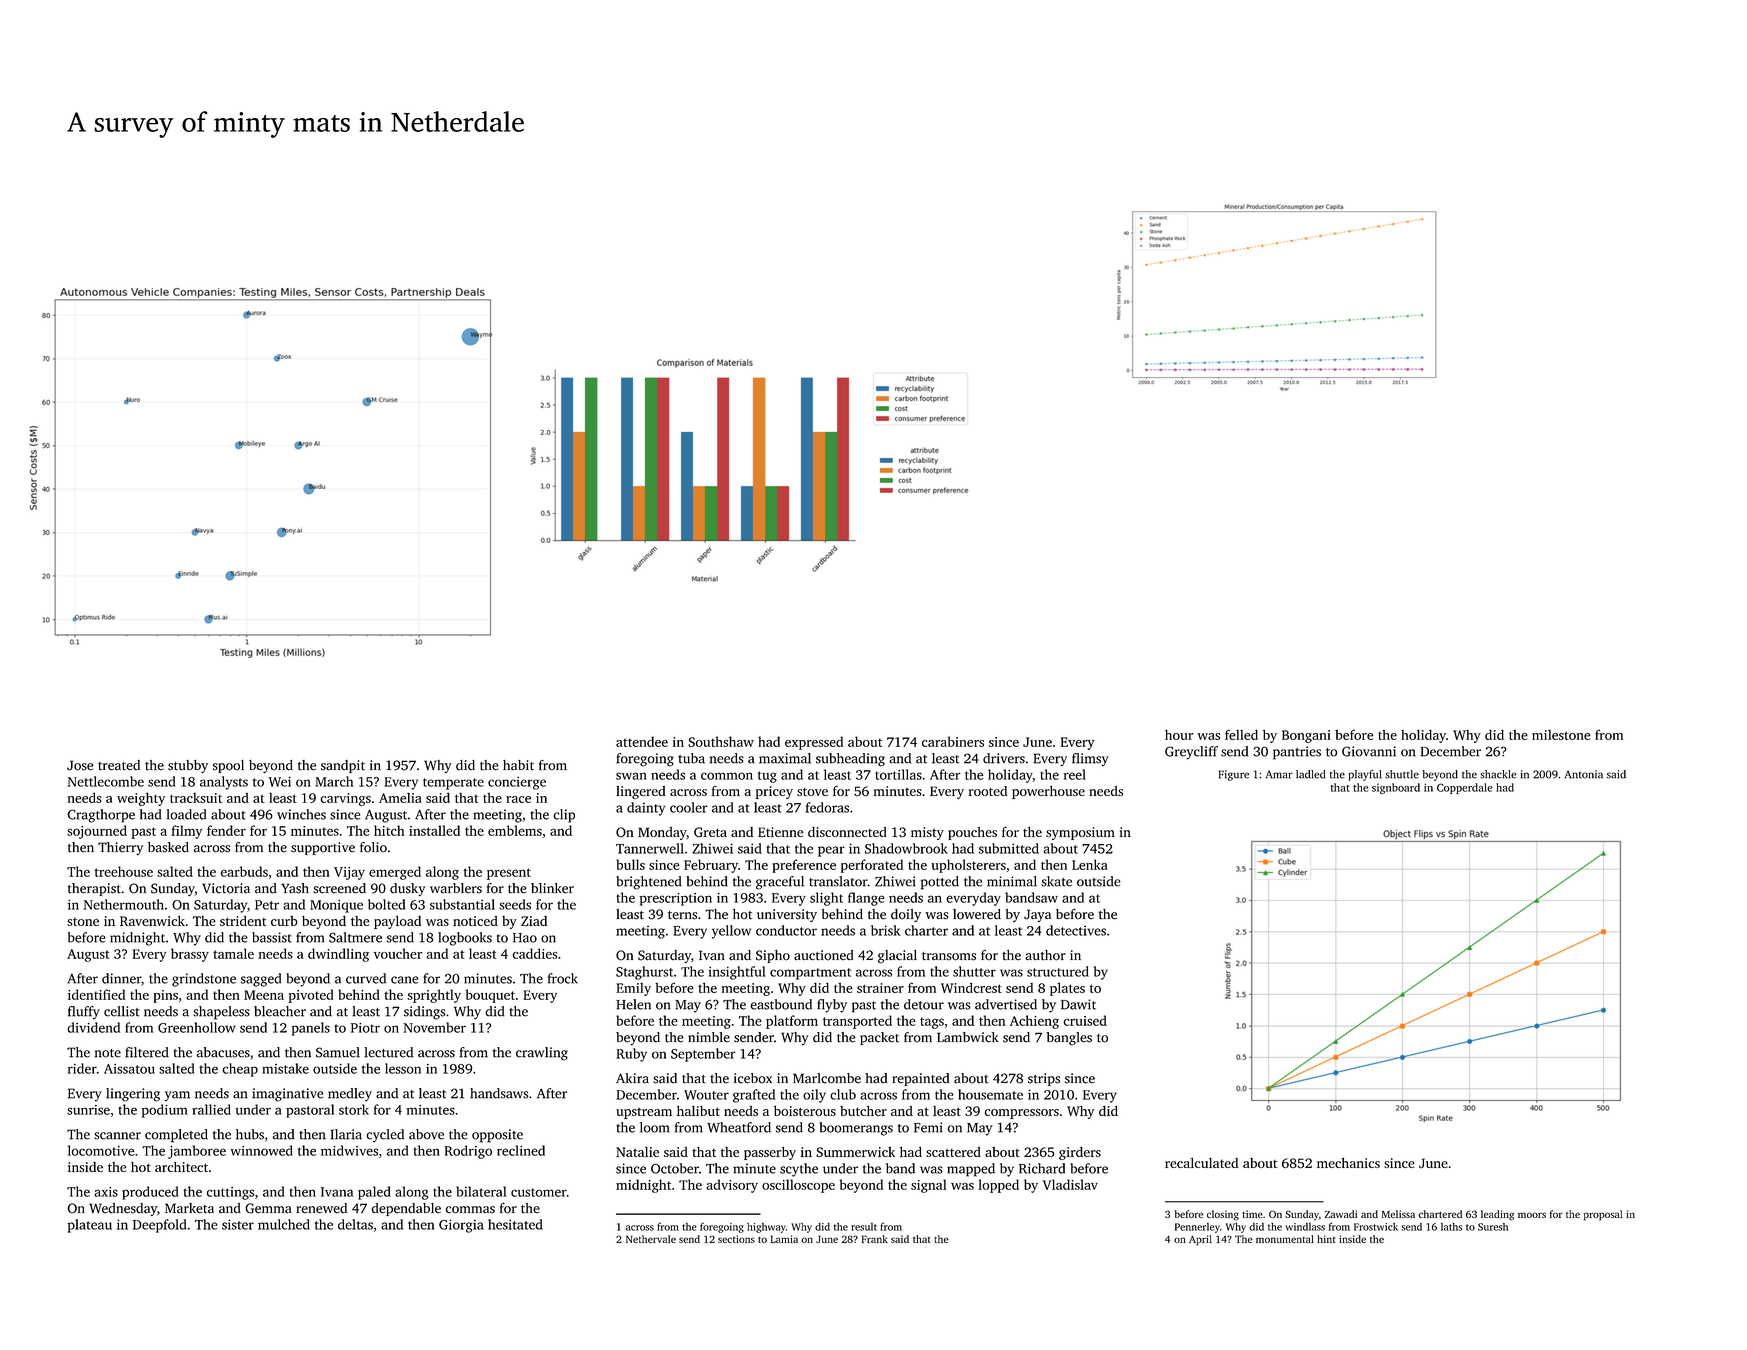  What do you see at coordinates (88, 1110) in the page?
I see `sunrise` at bounding box center [88, 1110].
